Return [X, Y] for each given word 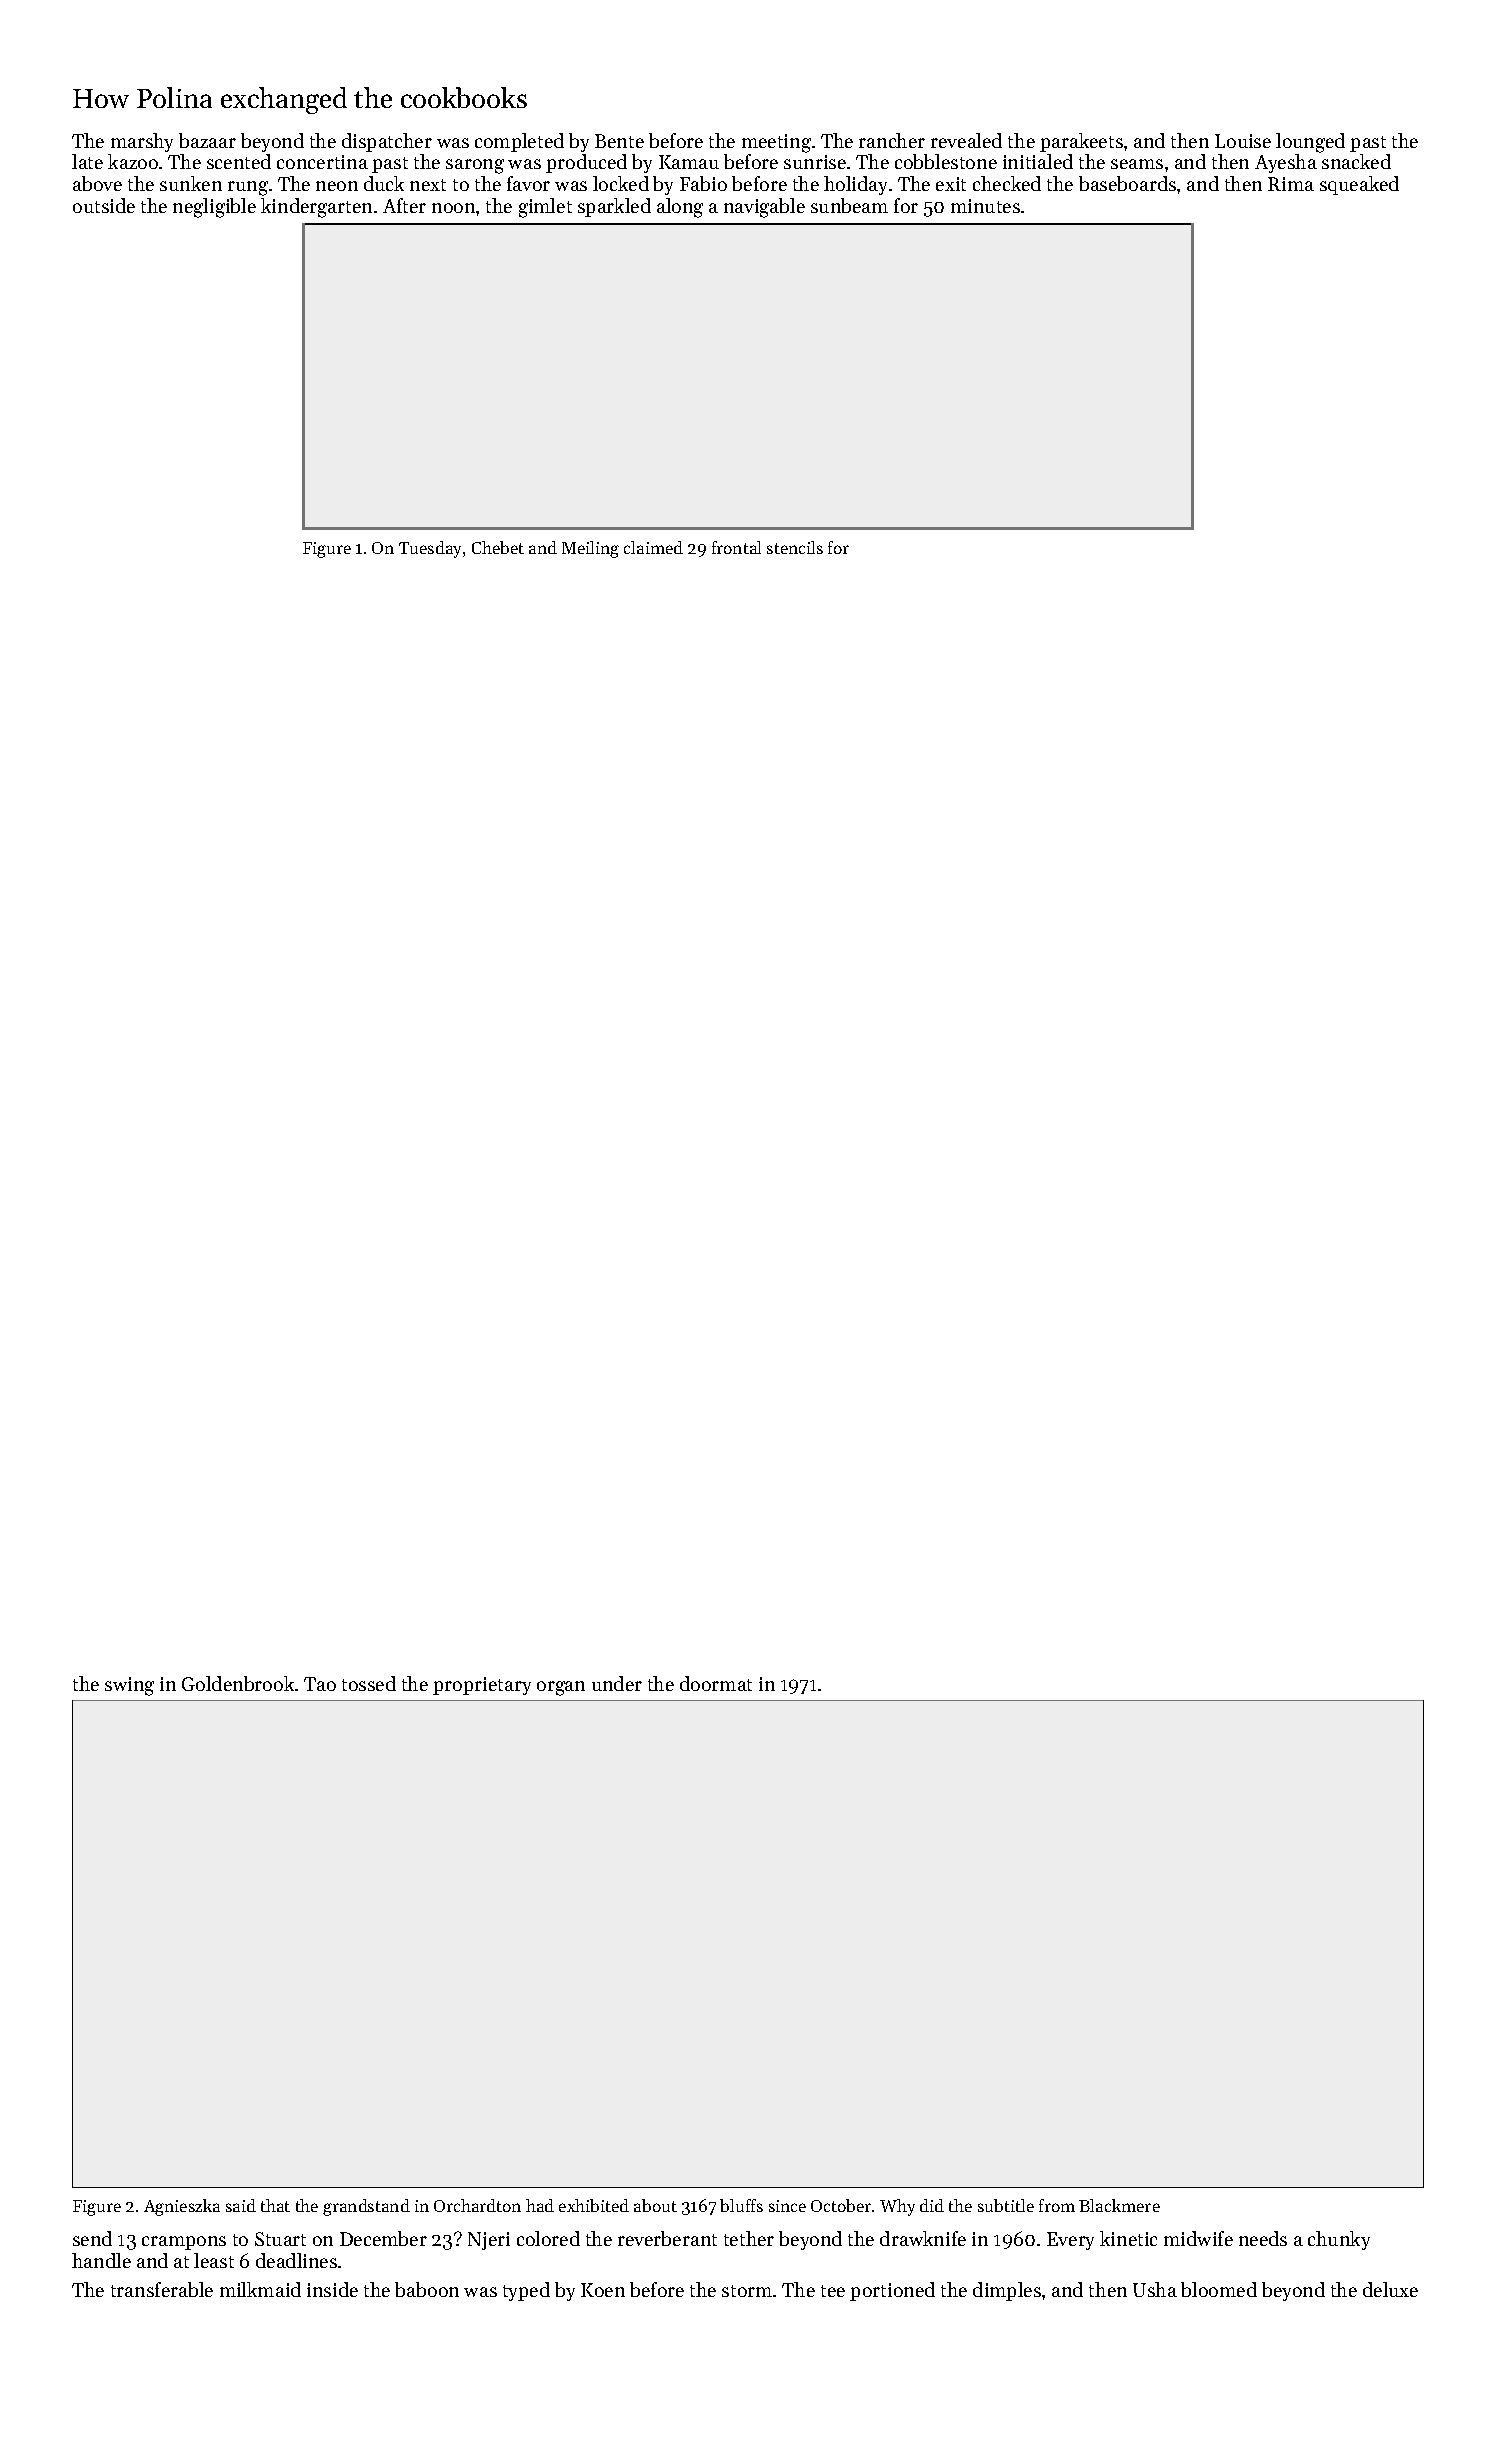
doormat [716, 1683]
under [617, 1683]
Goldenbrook [238, 1683]
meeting [776, 143]
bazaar [207, 140]
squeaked [1359, 185]
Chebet [498, 547]
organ [561, 1688]
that [275, 2205]
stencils [795, 547]
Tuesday [430, 549]
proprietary [482, 1686]
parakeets [1081, 142]
